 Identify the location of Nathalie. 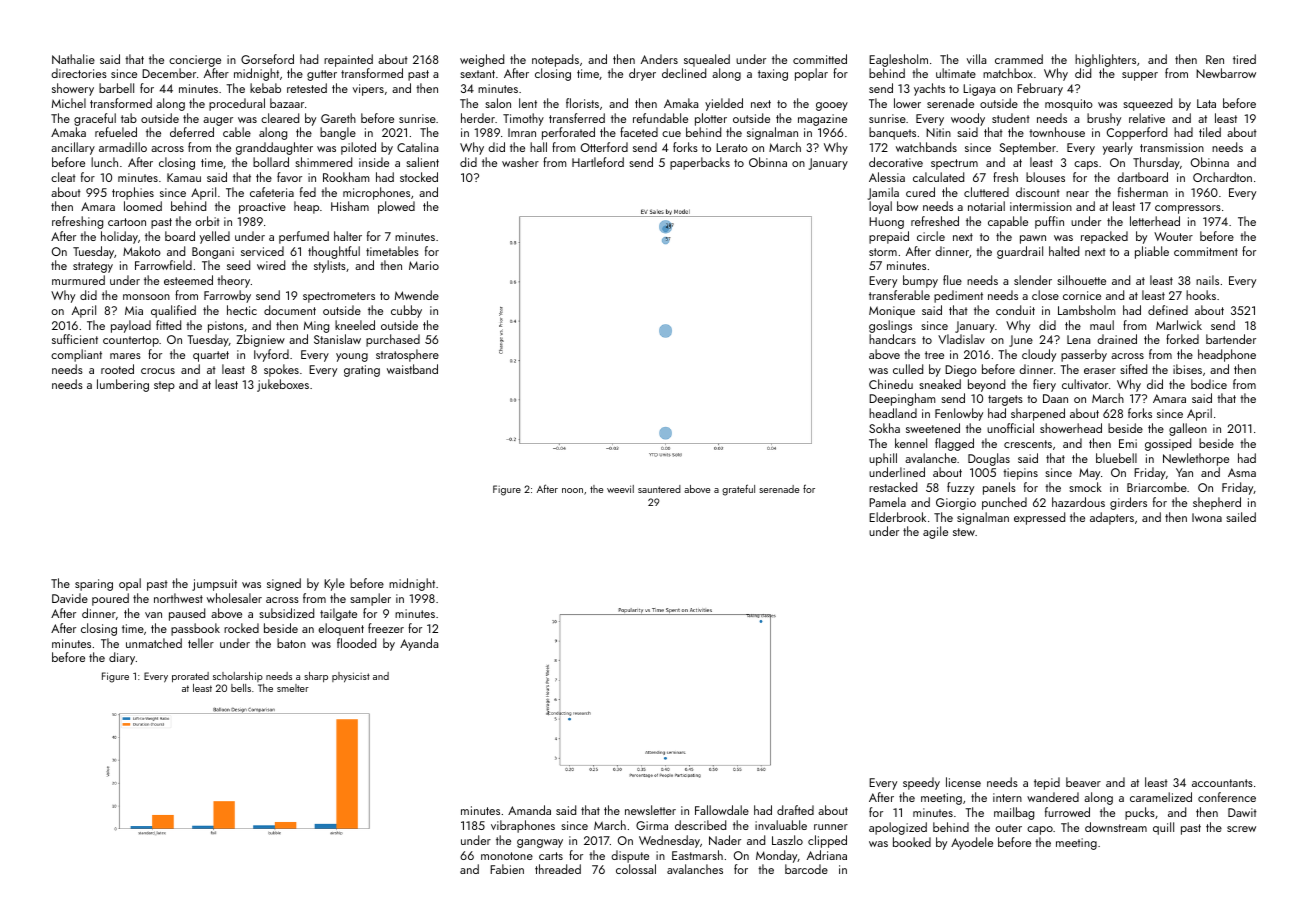
(73, 59).
